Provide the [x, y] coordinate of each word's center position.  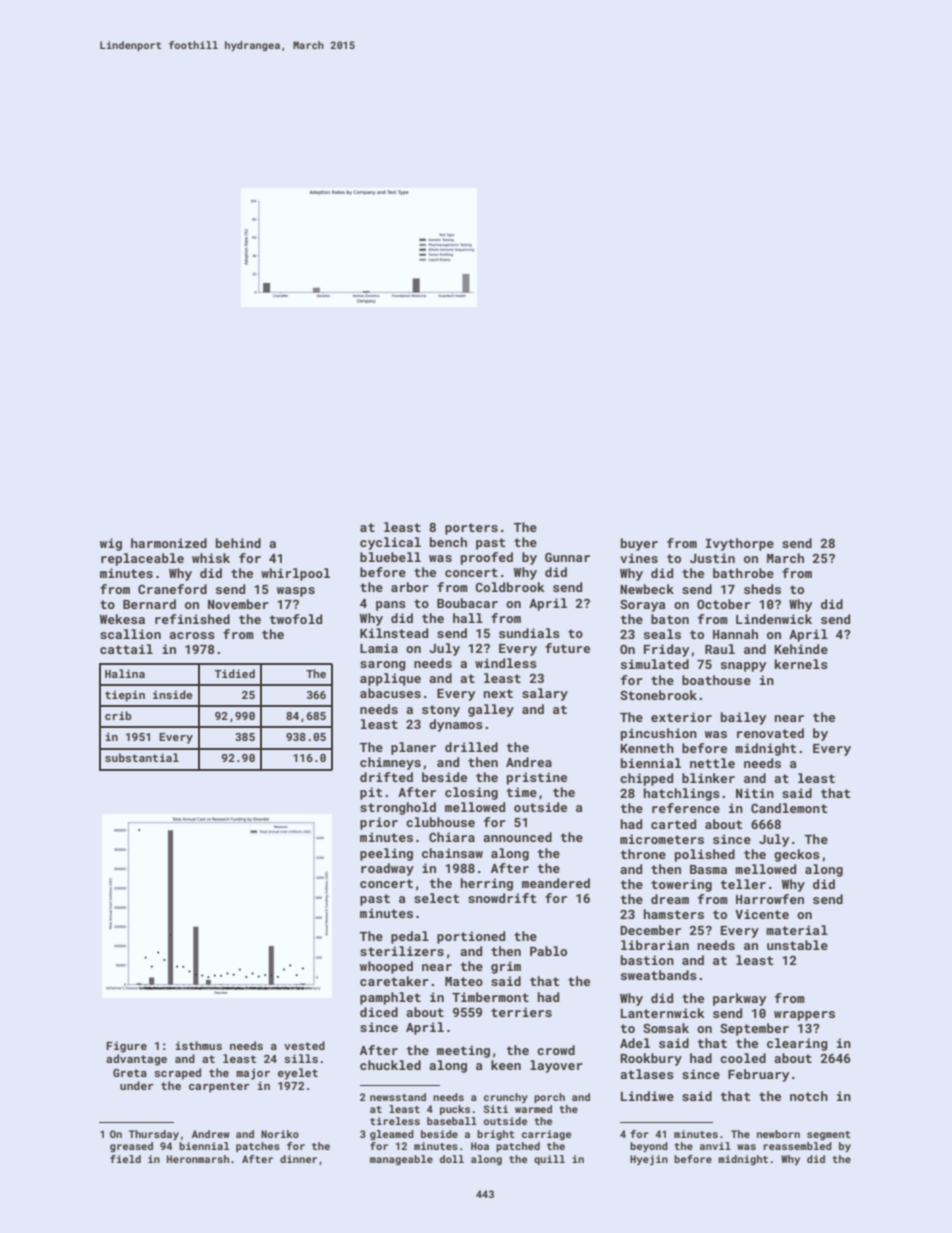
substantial [142, 757]
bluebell [390, 557]
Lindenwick [774, 619]
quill [549, 1160]
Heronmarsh [198, 1159]
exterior [681, 717]
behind [238, 543]
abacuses [390, 693]
